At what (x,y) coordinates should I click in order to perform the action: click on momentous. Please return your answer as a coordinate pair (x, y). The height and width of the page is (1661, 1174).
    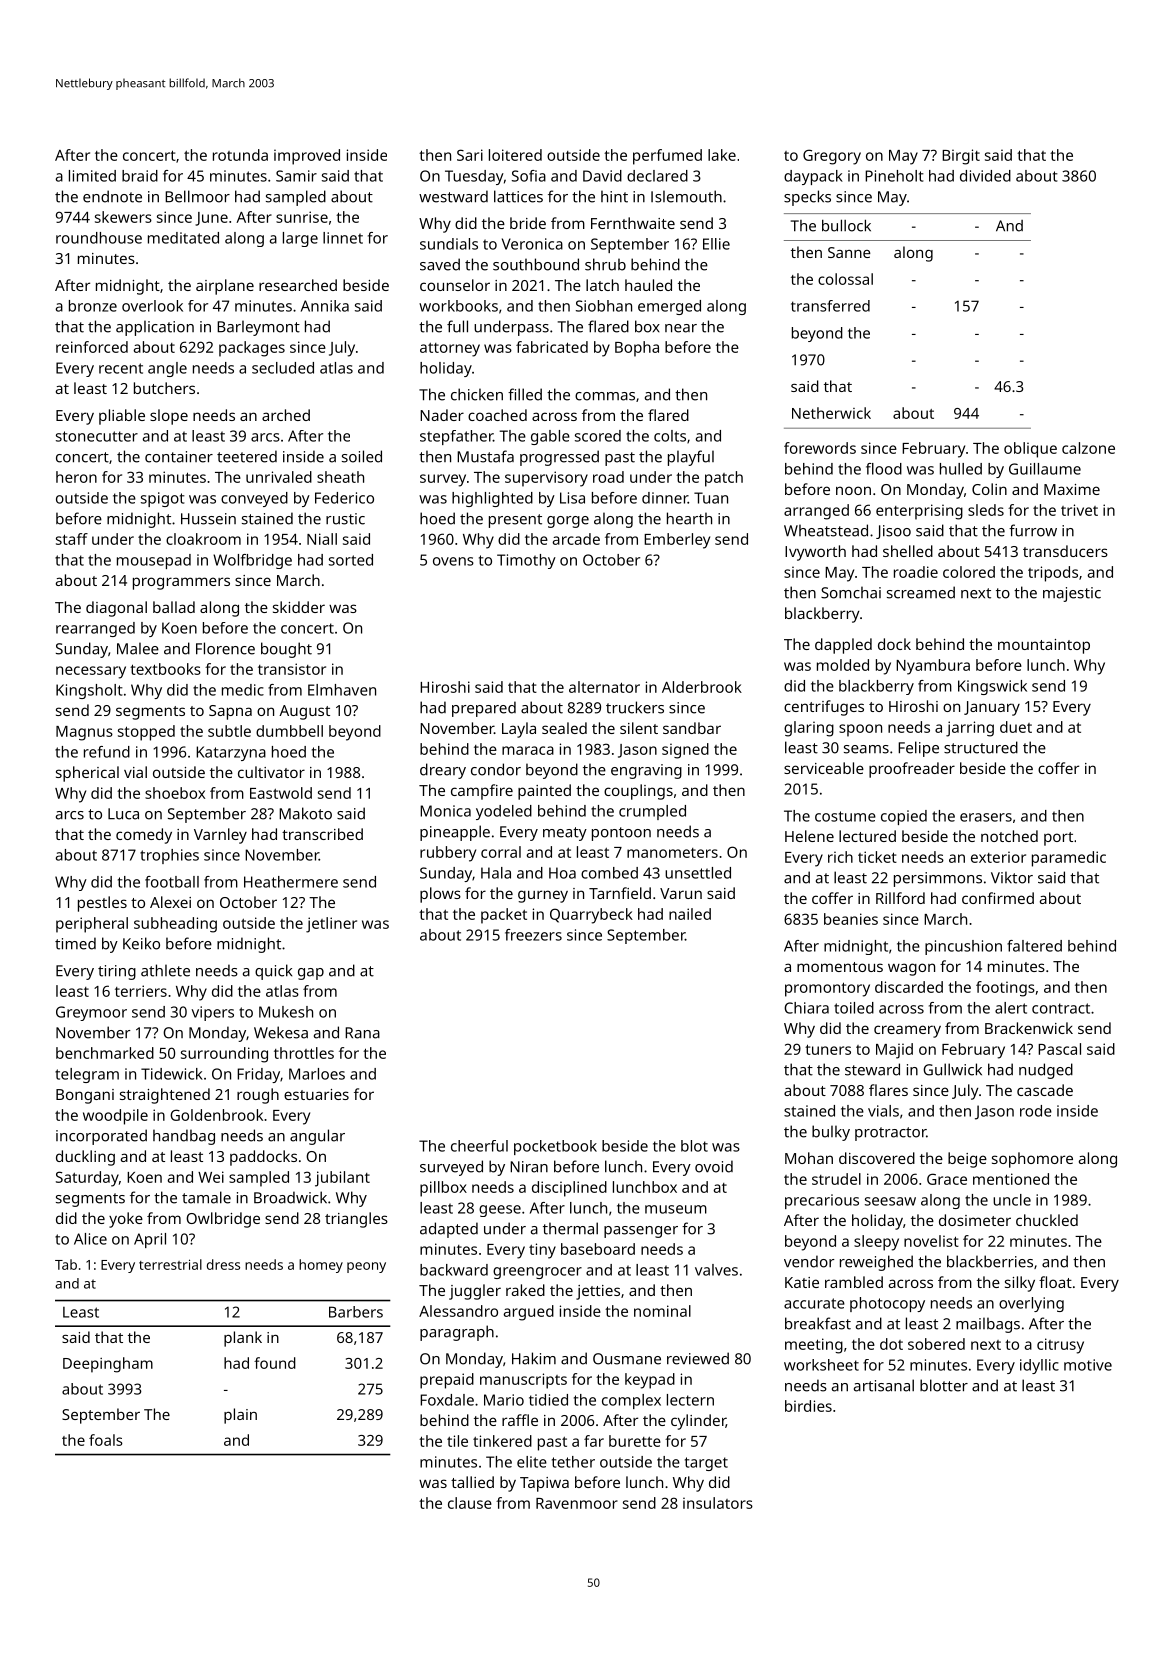
    Looking at the image, I should click on (840, 967).
